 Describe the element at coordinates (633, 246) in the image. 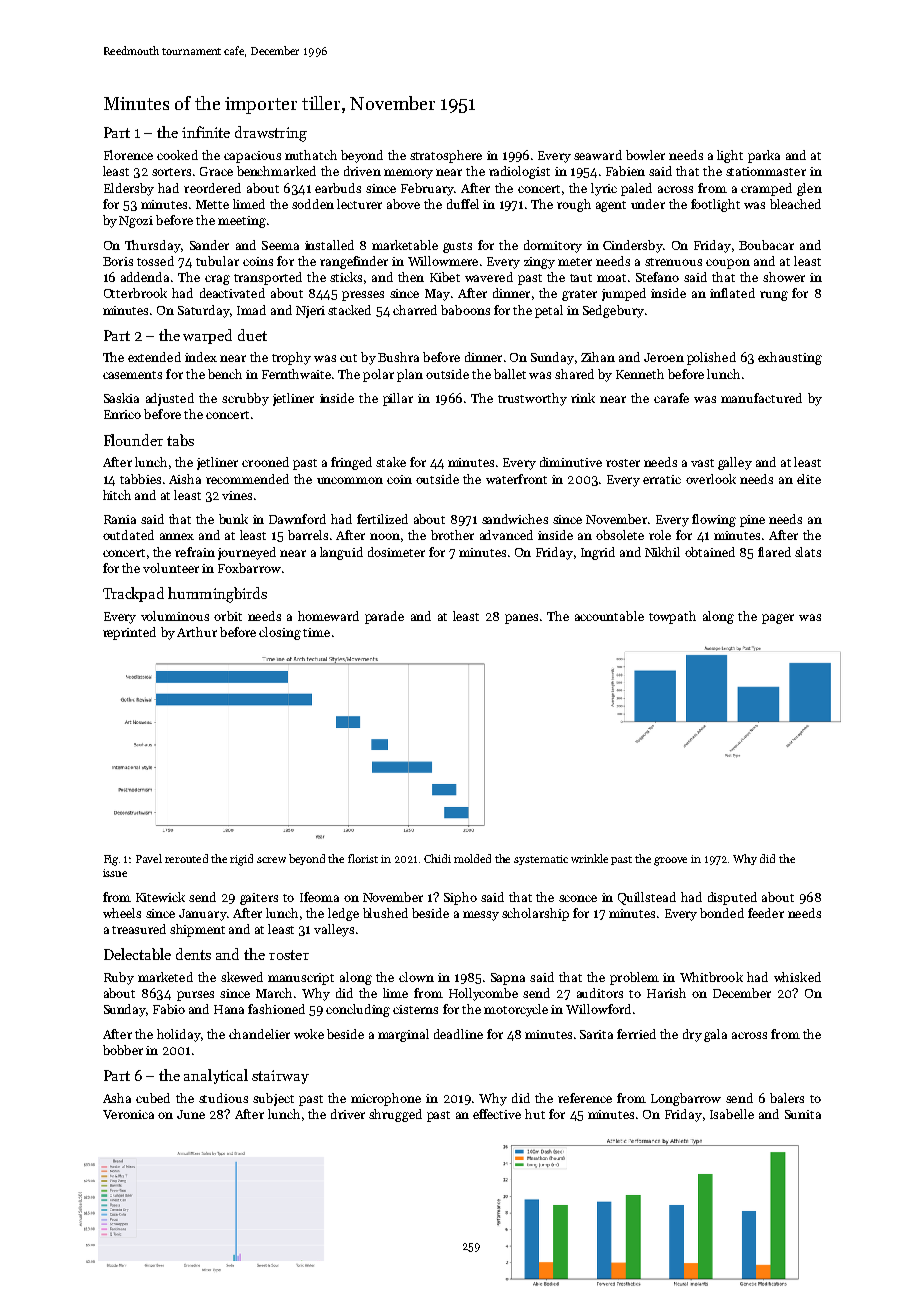

I see `Cindersby` at that location.
